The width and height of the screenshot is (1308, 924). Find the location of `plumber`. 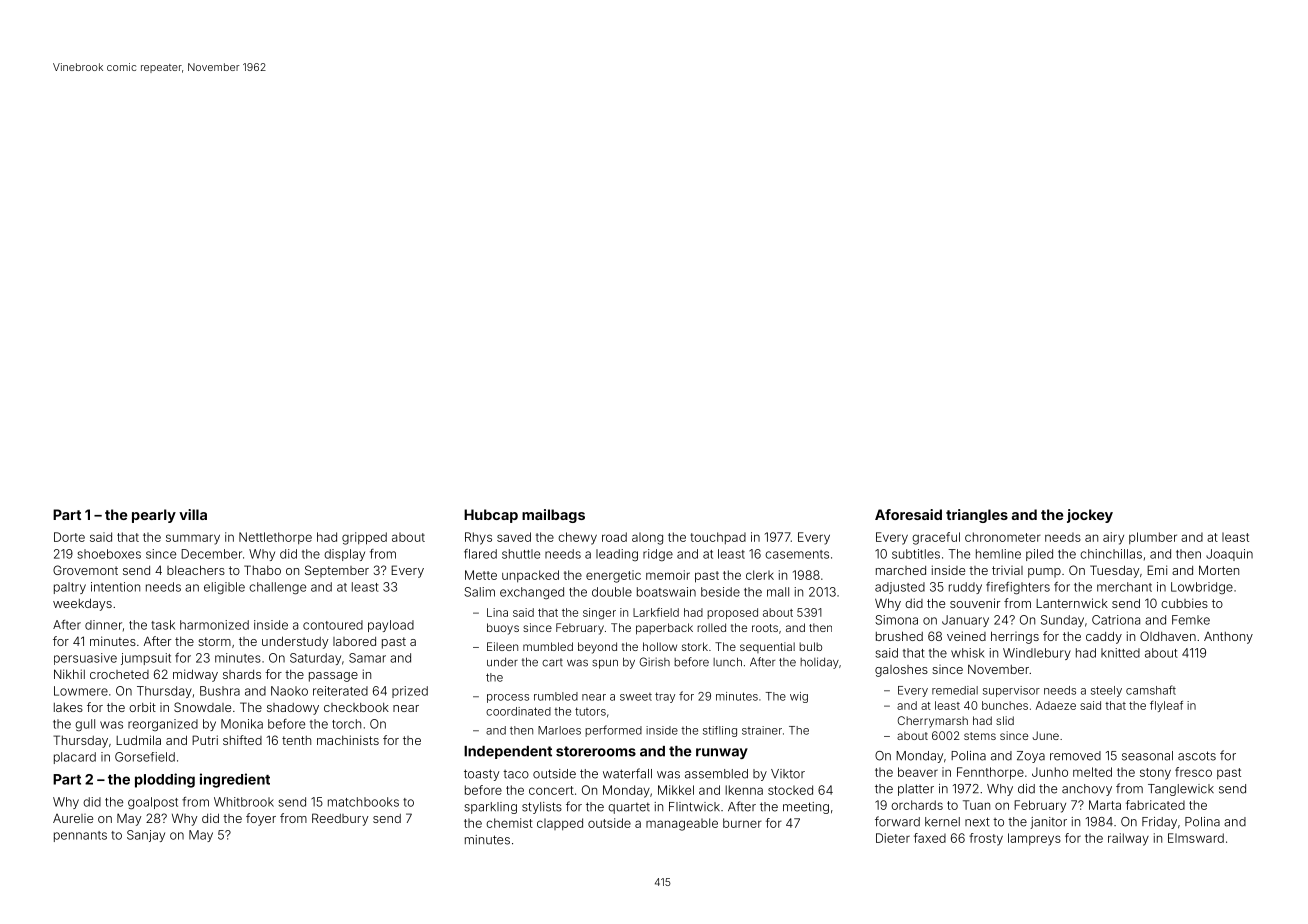

plumber is located at coordinates (1153, 538).
